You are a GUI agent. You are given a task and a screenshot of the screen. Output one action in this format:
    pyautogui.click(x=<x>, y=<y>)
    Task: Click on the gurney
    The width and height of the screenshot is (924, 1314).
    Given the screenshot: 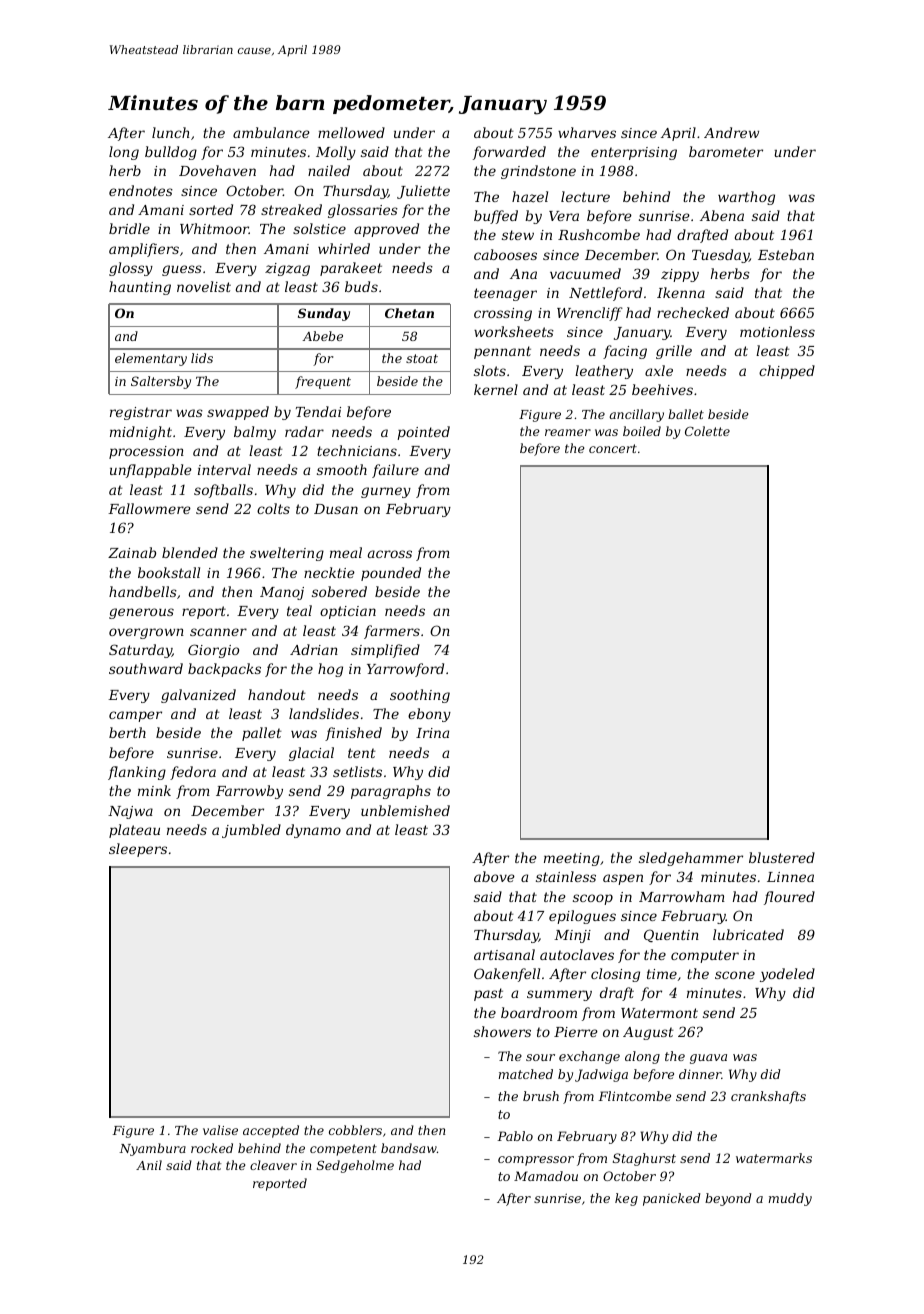 What is the action you would take?
    pyautogui.click(x=386, y=492)
